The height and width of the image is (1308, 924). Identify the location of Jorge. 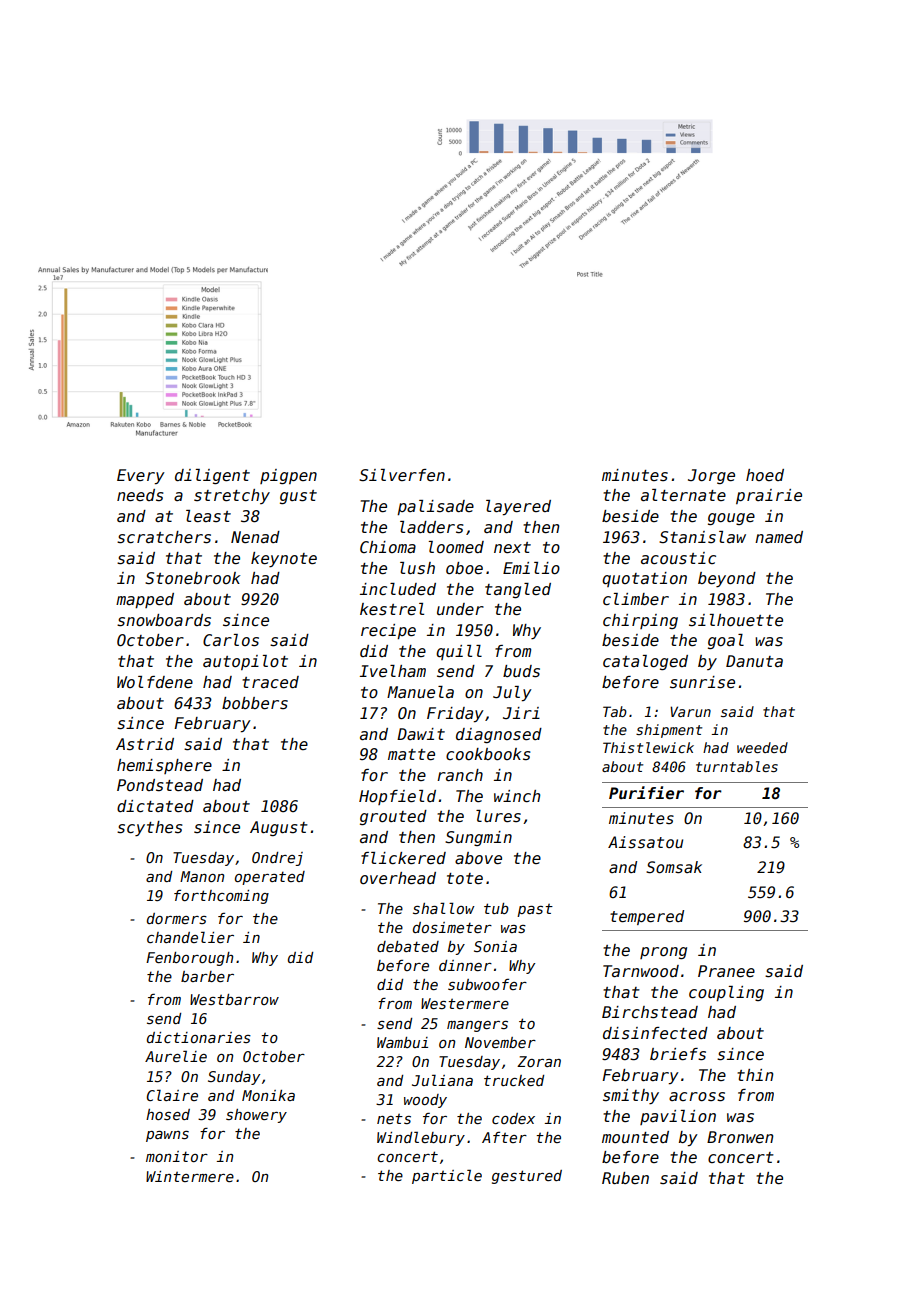
(711, 476).
